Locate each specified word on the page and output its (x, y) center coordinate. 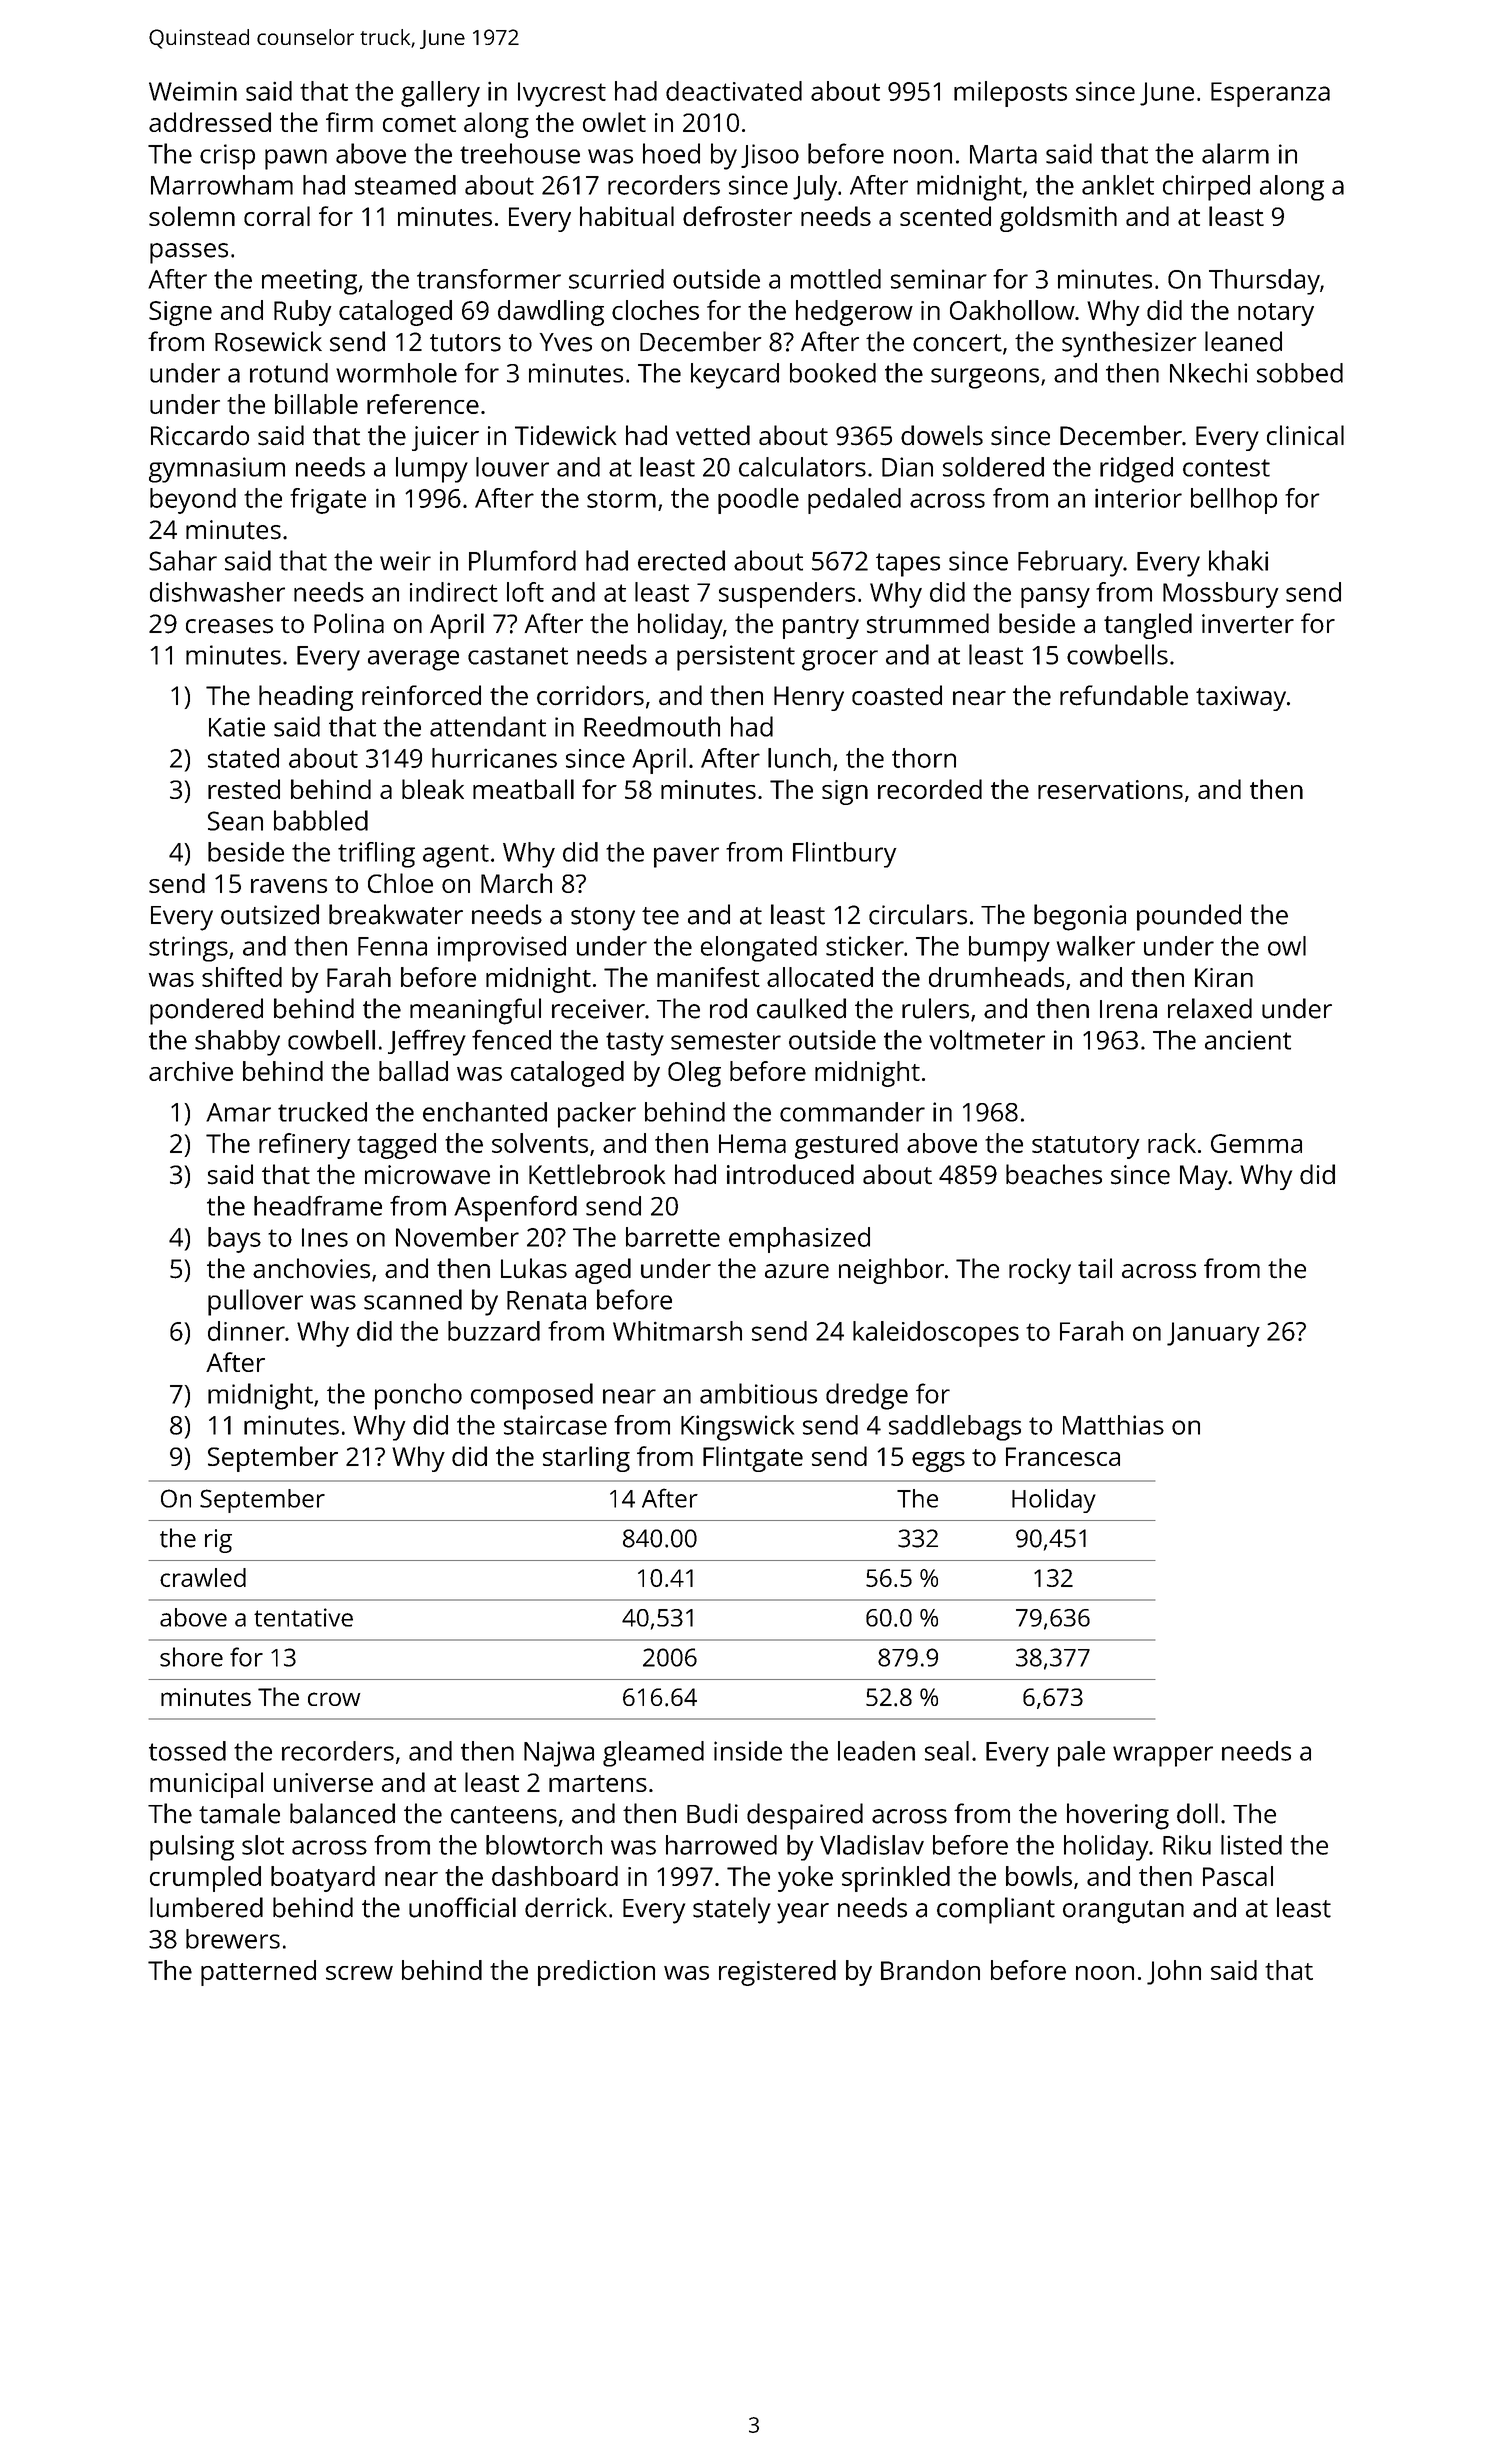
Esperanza (1270, 94)
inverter (1248, 624)
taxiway (1241, 698)
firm (349, 122)
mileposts (1010, 94)
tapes (908, 565)
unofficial (462, 1907)
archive (191, 1071)
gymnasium (217, 470)
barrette (673, 1237)
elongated (759, 949)
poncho (418, 1396)
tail (1095, 1268)
